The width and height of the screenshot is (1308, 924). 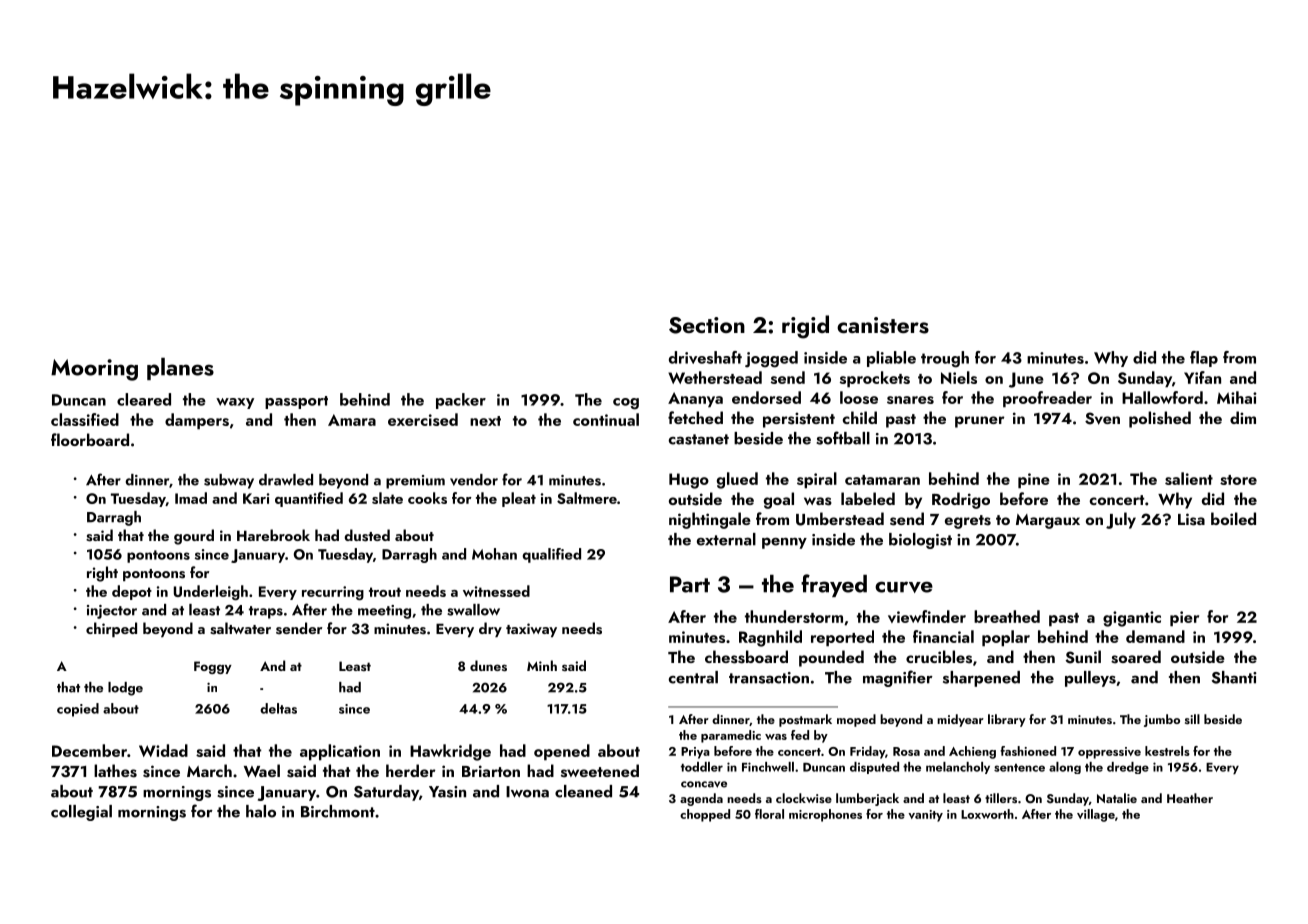 What do you see at coordinates (770, 638) in the screenshot?
I see `Ragnhild` at bounding box center [770, 638].
